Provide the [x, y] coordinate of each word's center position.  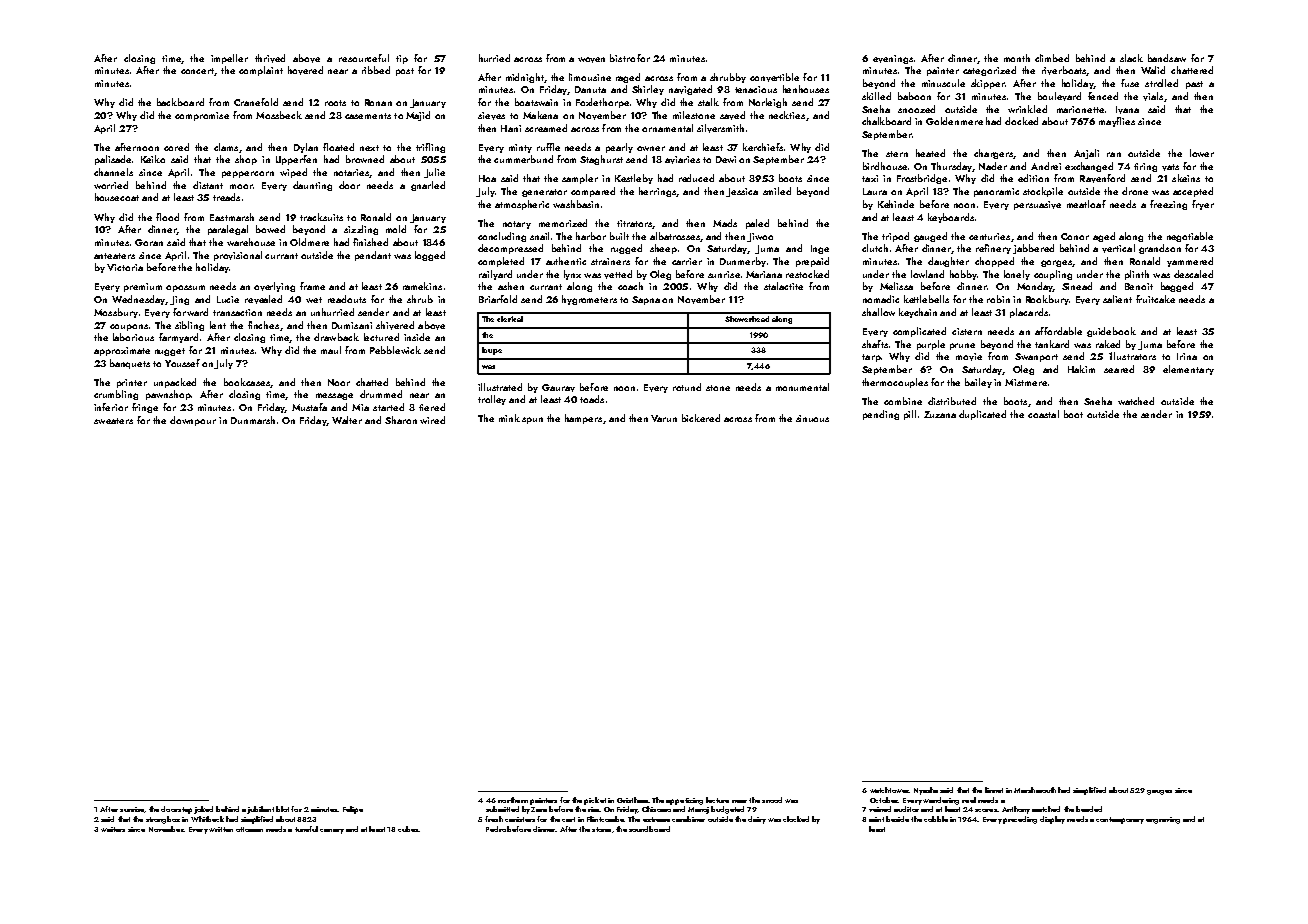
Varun [664, 418]
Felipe [353, 810]
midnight [525, 78]
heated [930, 153]
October [884, 800]
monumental [802, 387]
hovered [305, 70]
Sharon [401, 420]
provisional [238, 256]
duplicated [982, 415]
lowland [927, 274]
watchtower [889, 790]
